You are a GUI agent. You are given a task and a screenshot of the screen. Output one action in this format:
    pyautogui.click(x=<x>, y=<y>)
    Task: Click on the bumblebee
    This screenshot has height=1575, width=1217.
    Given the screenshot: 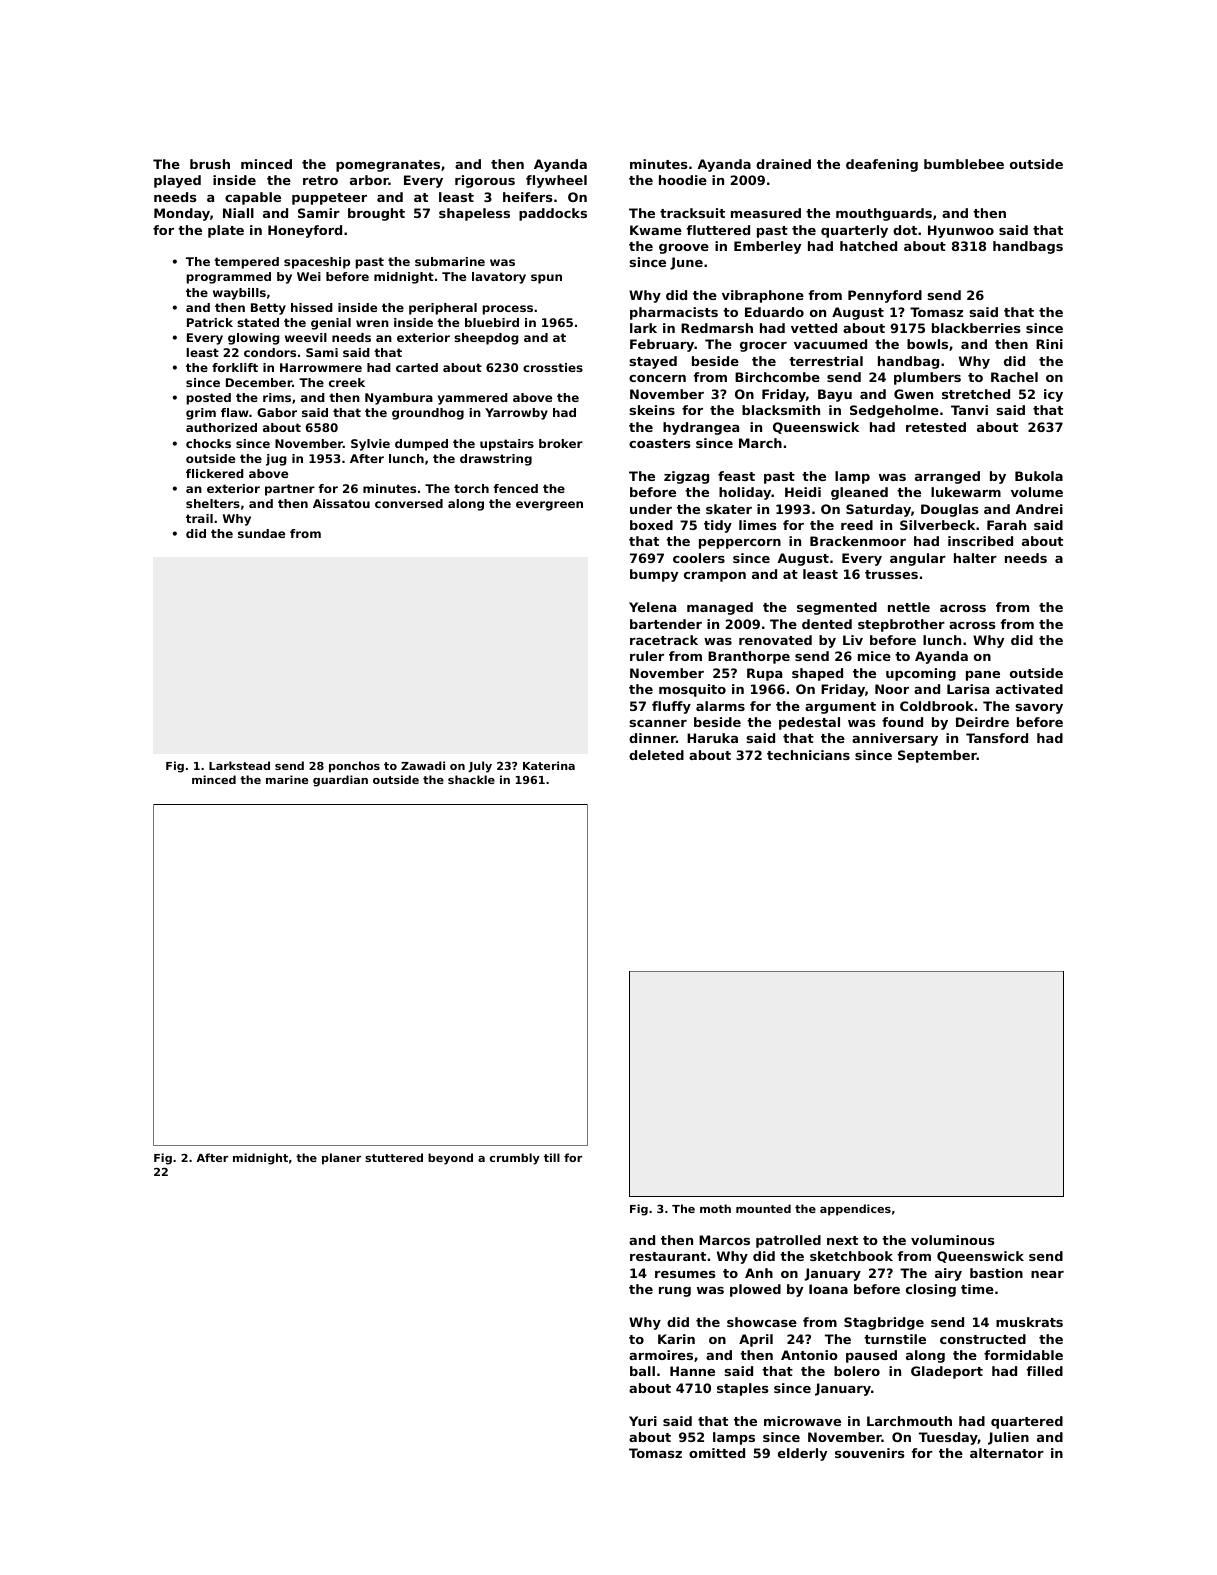 What is the action you would take?
    pyautogui.click(x=964, y=164)
